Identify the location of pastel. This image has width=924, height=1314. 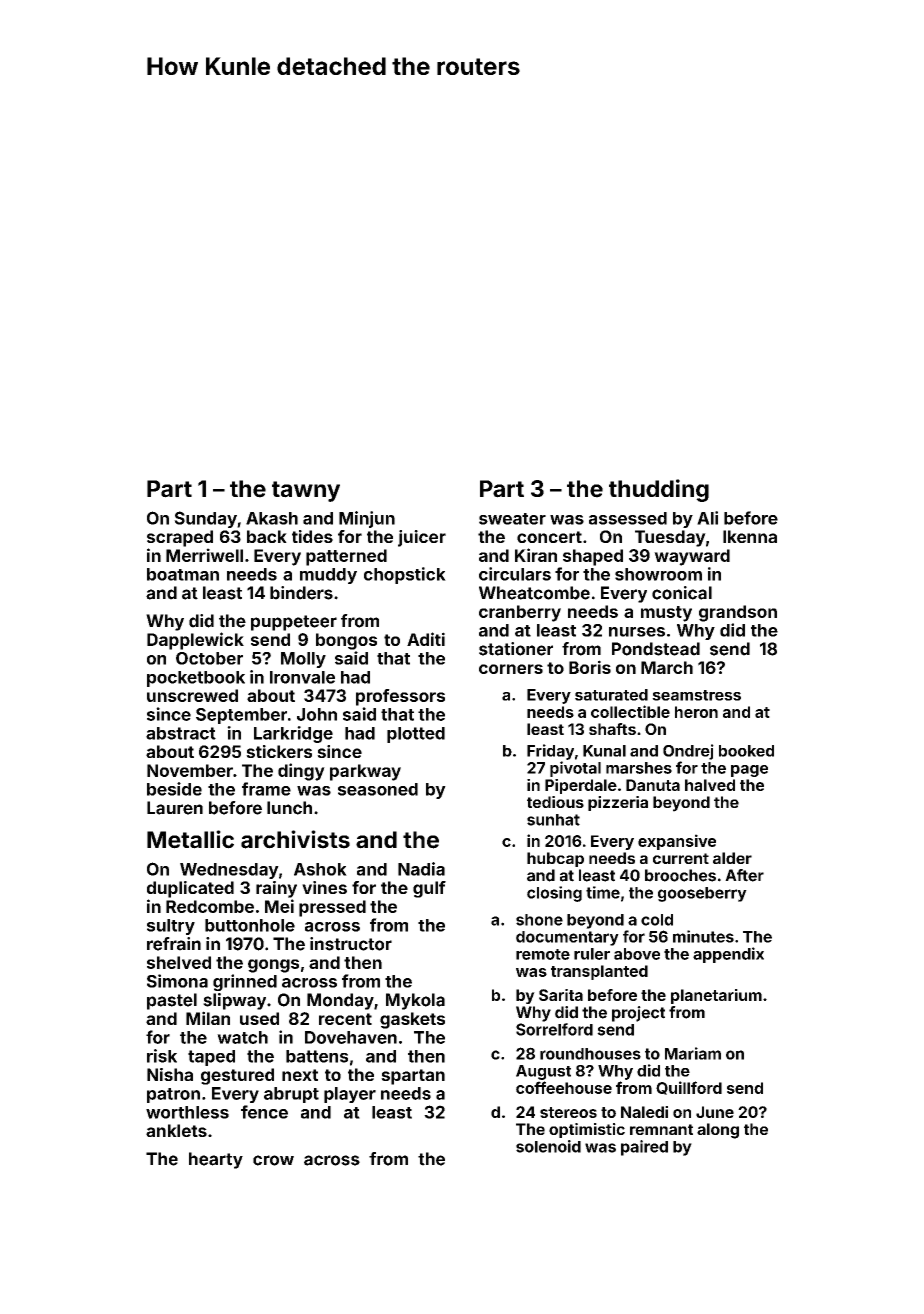
(172, 1001).
